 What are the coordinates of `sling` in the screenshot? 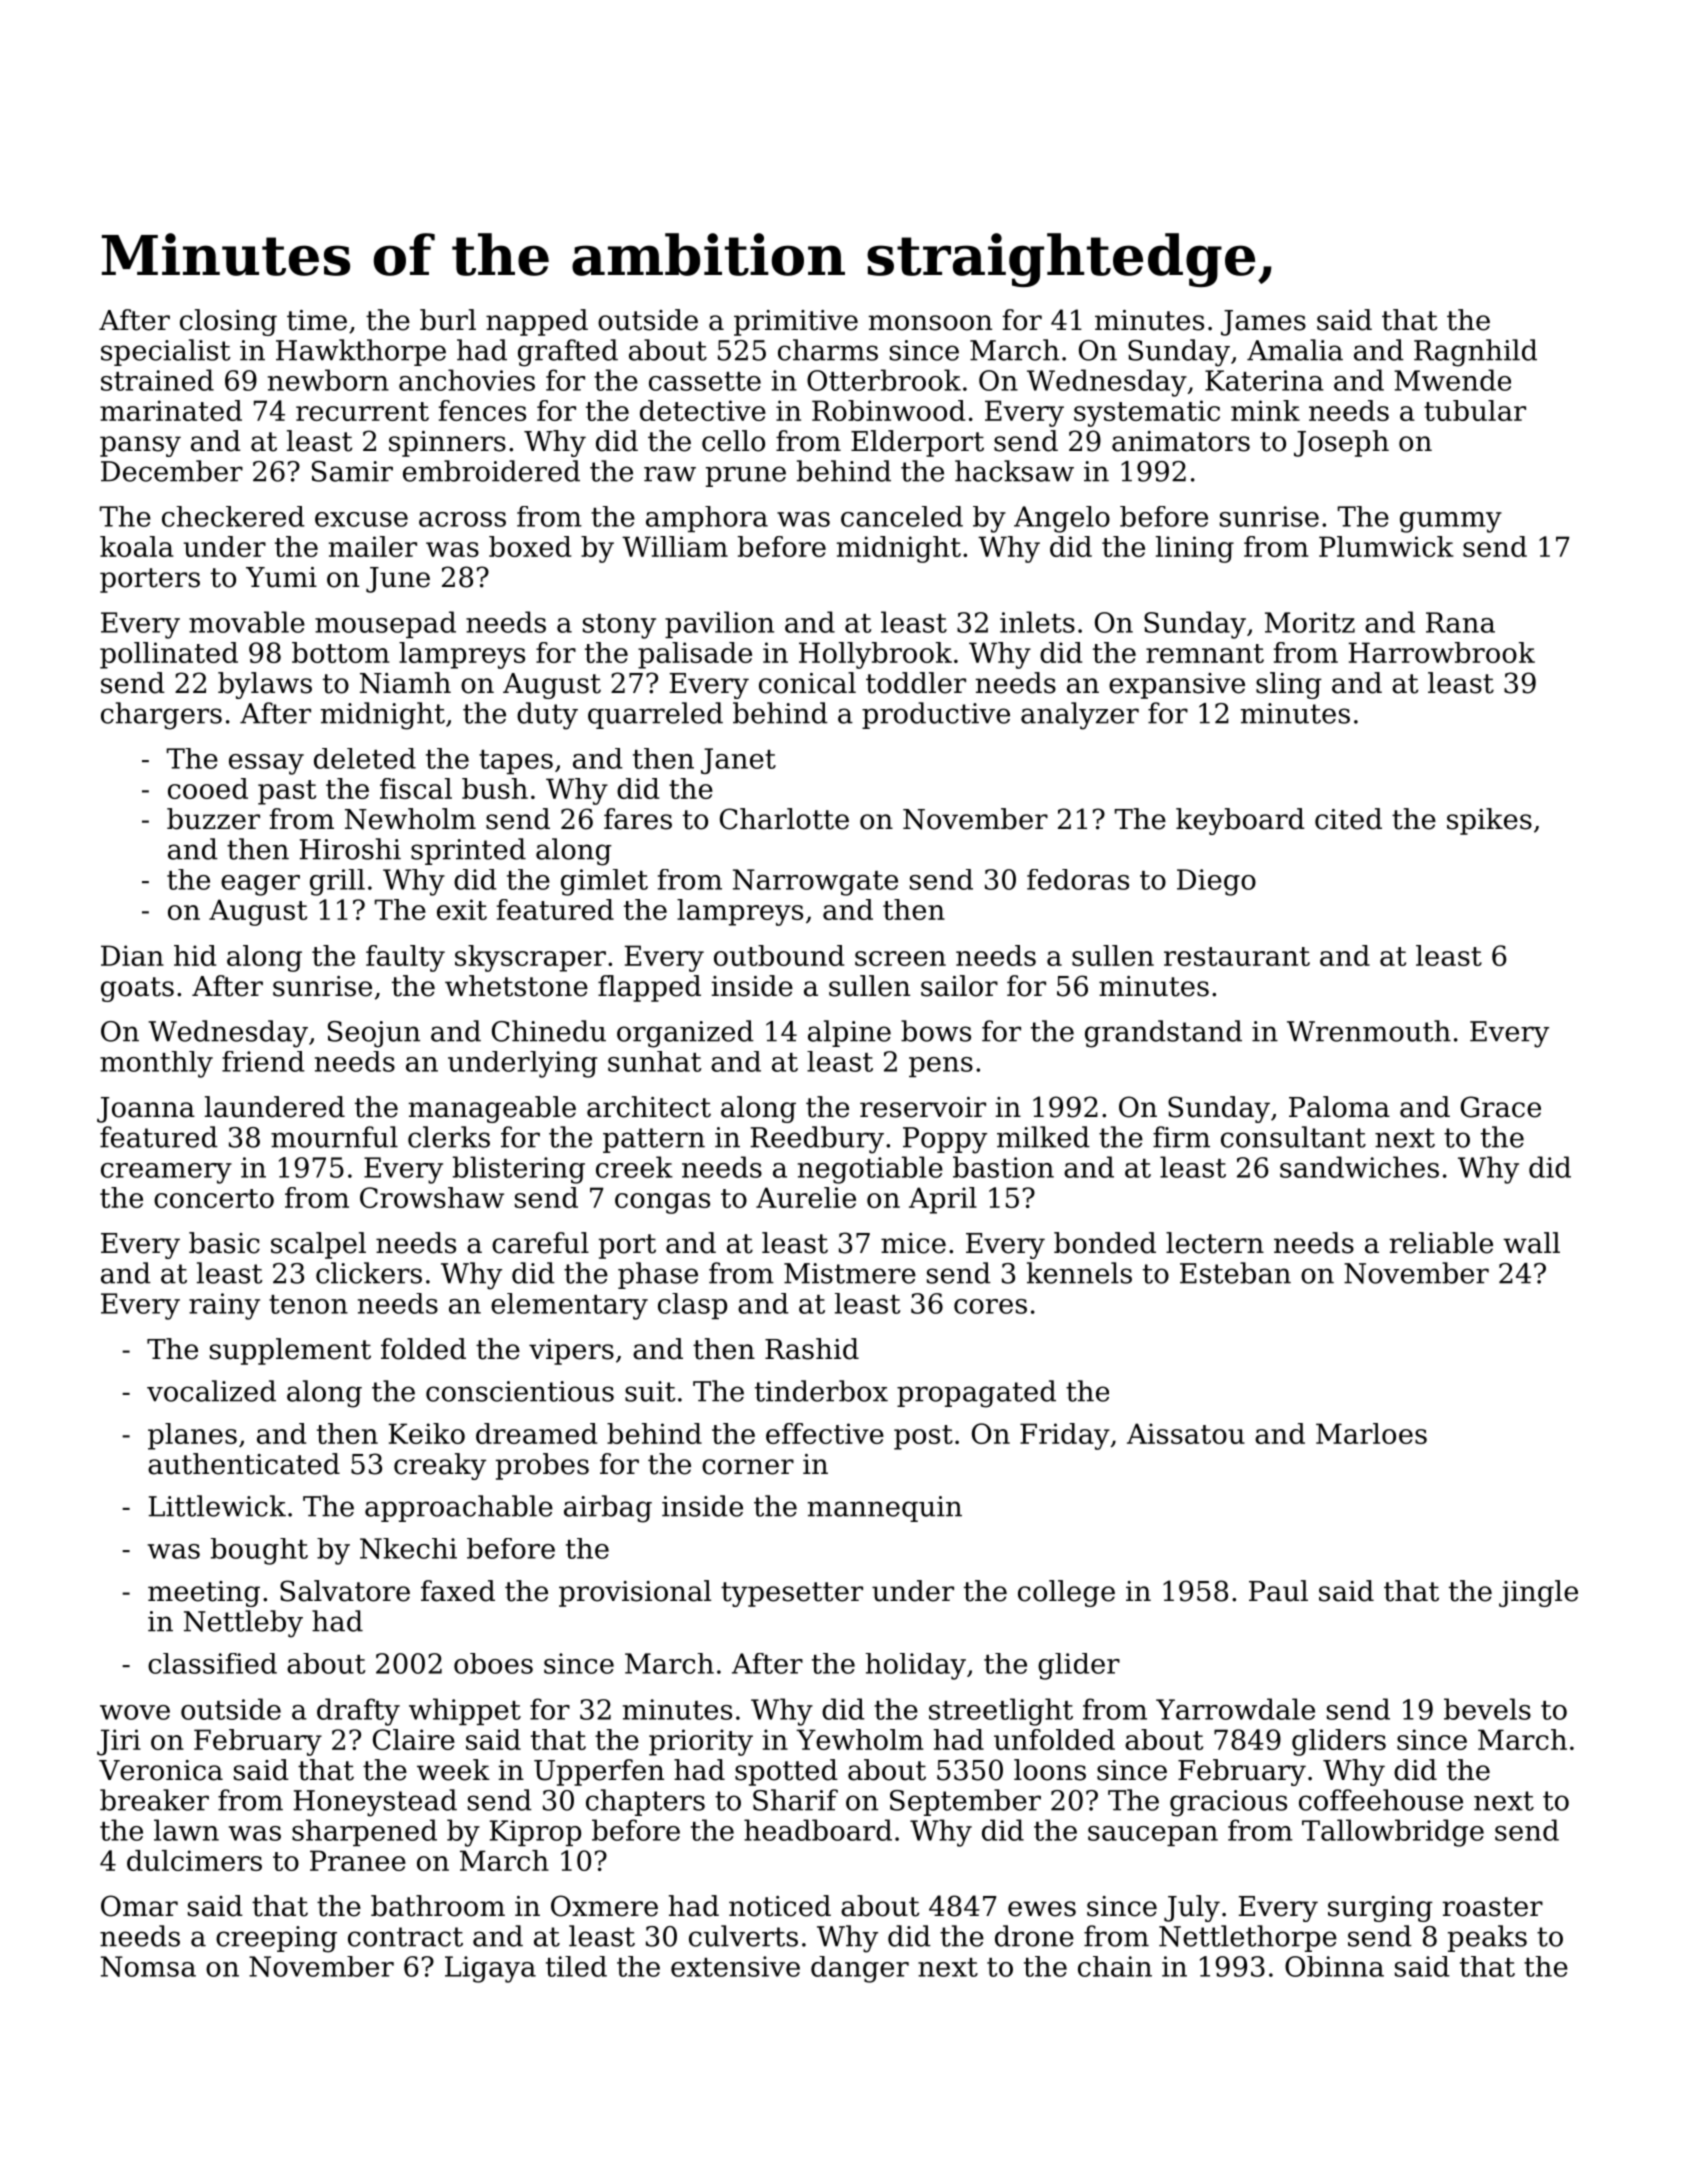 It's located at (1289, 685).
